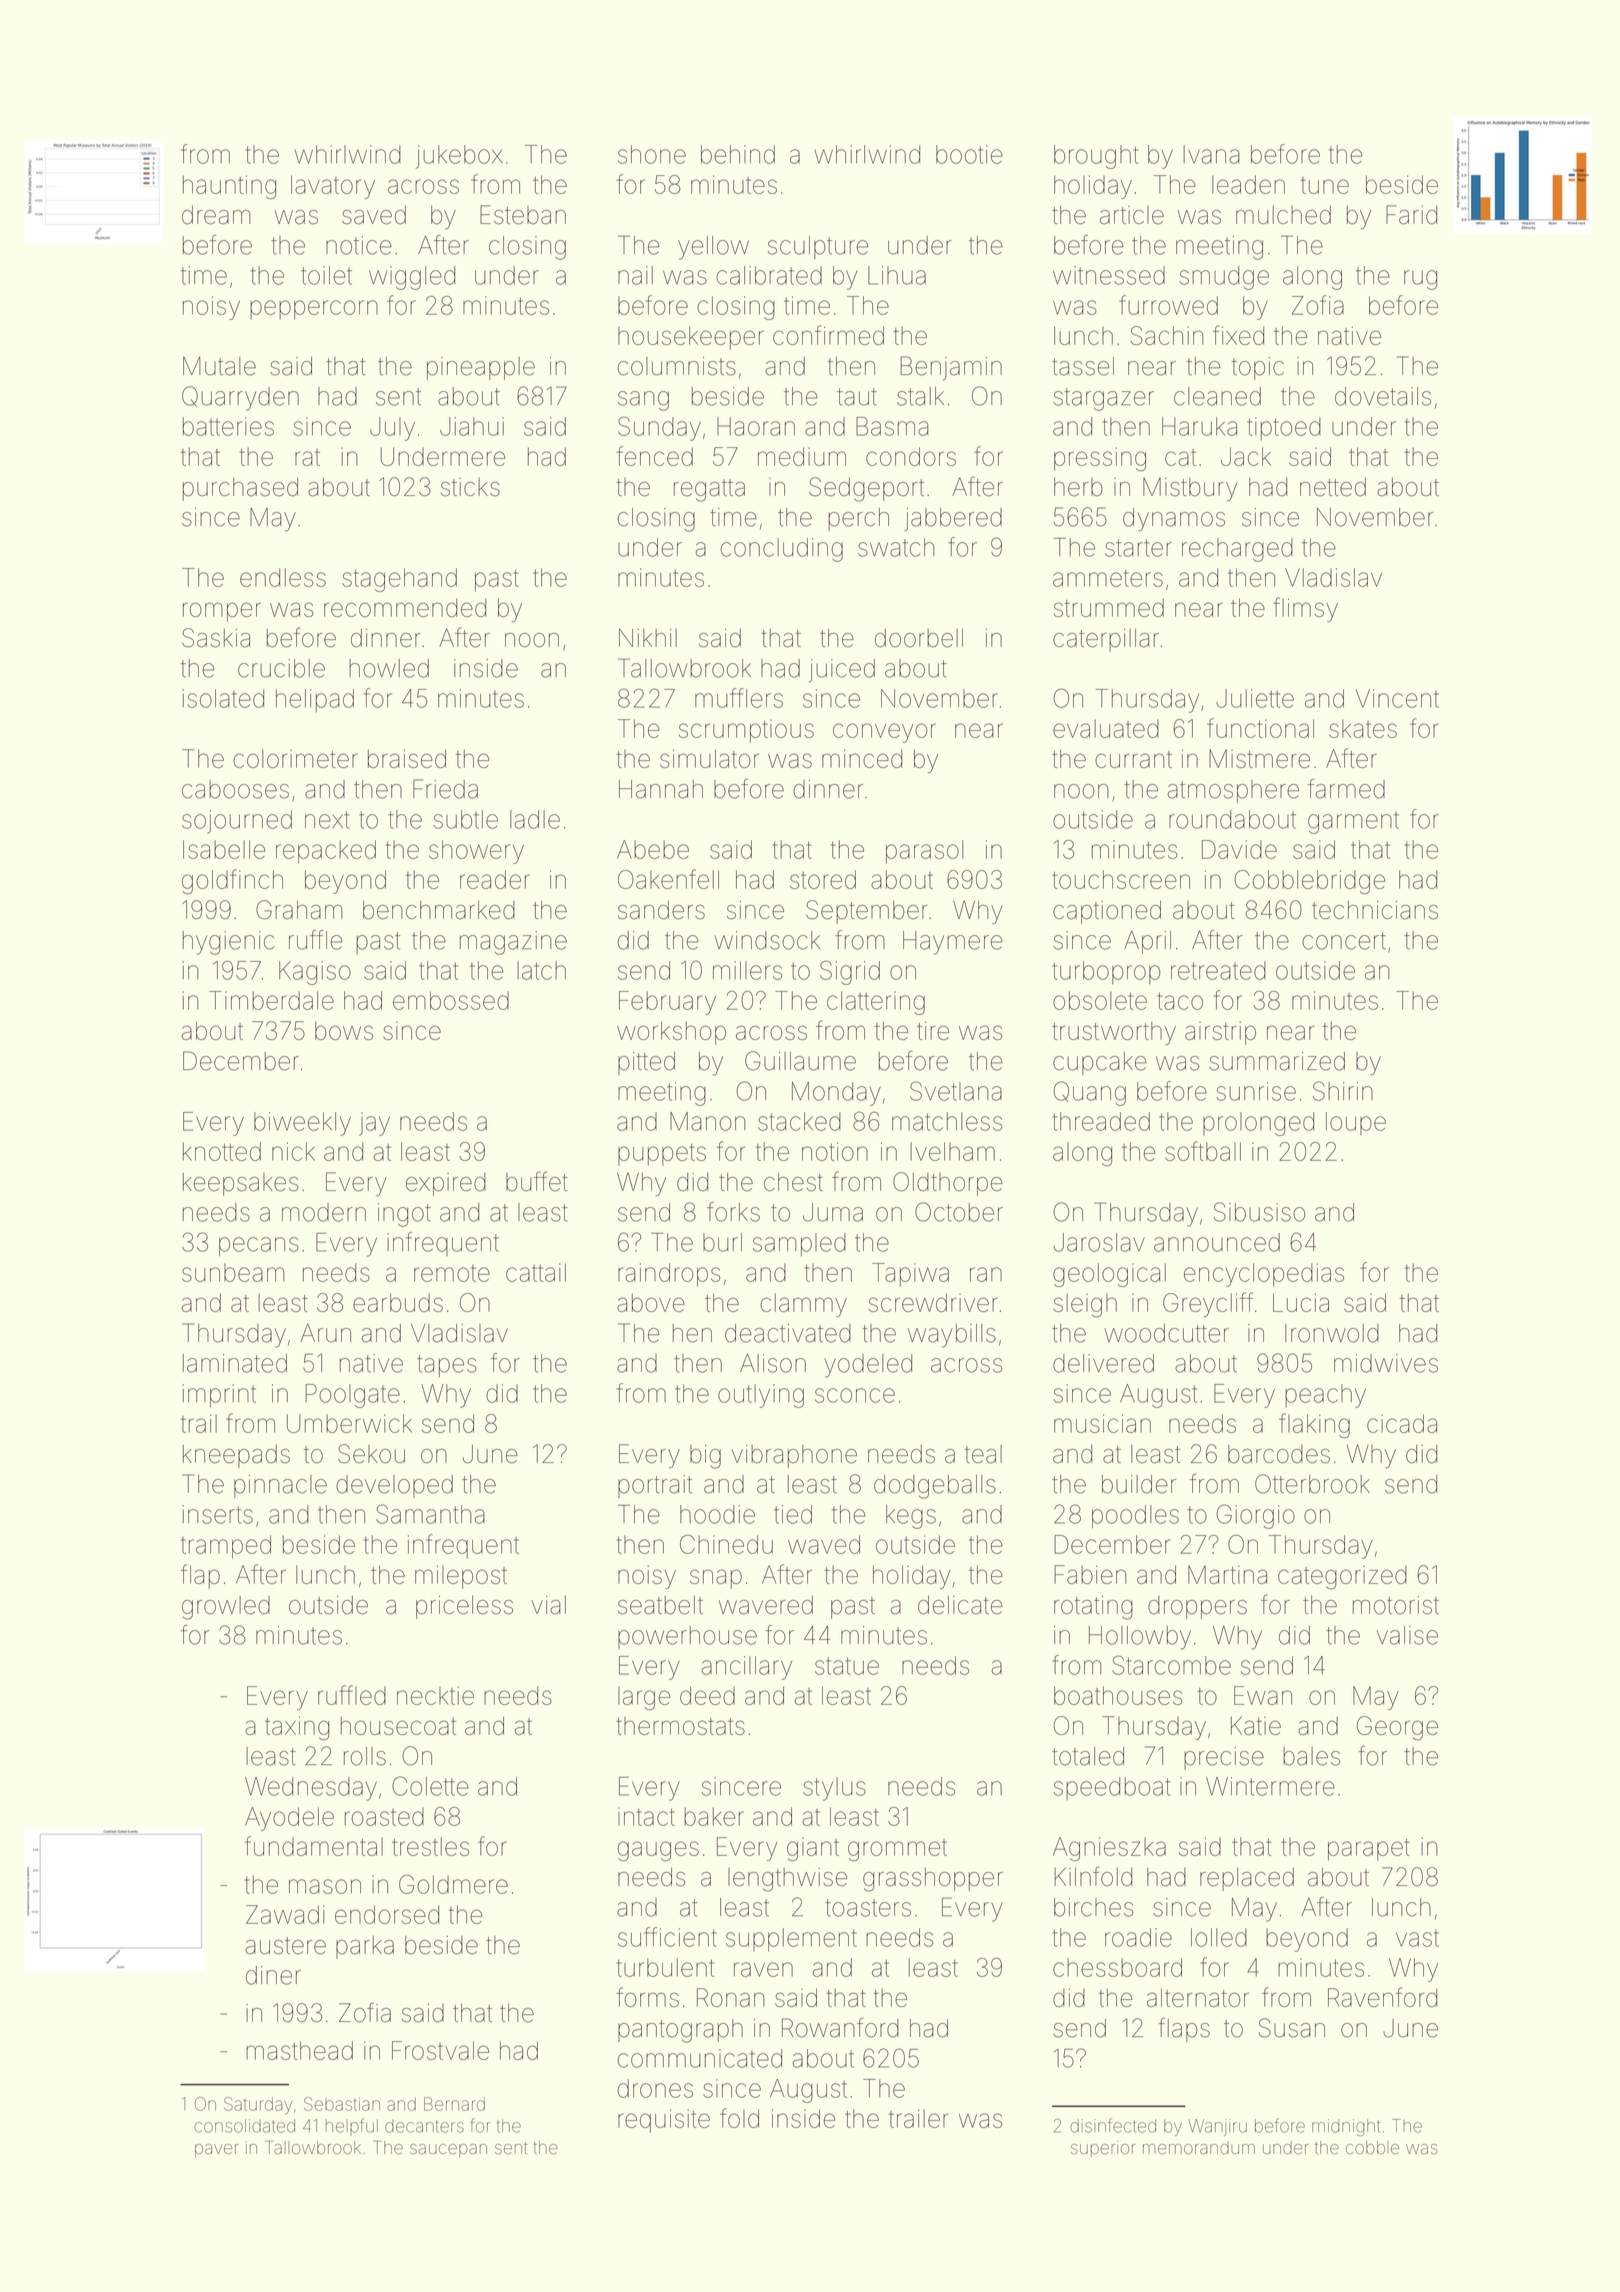 The height and width of the document is (2292, 1620). What do you see at coordinates (738, 154) in the document?
I see `behind` at bounding box center [738, 154].
